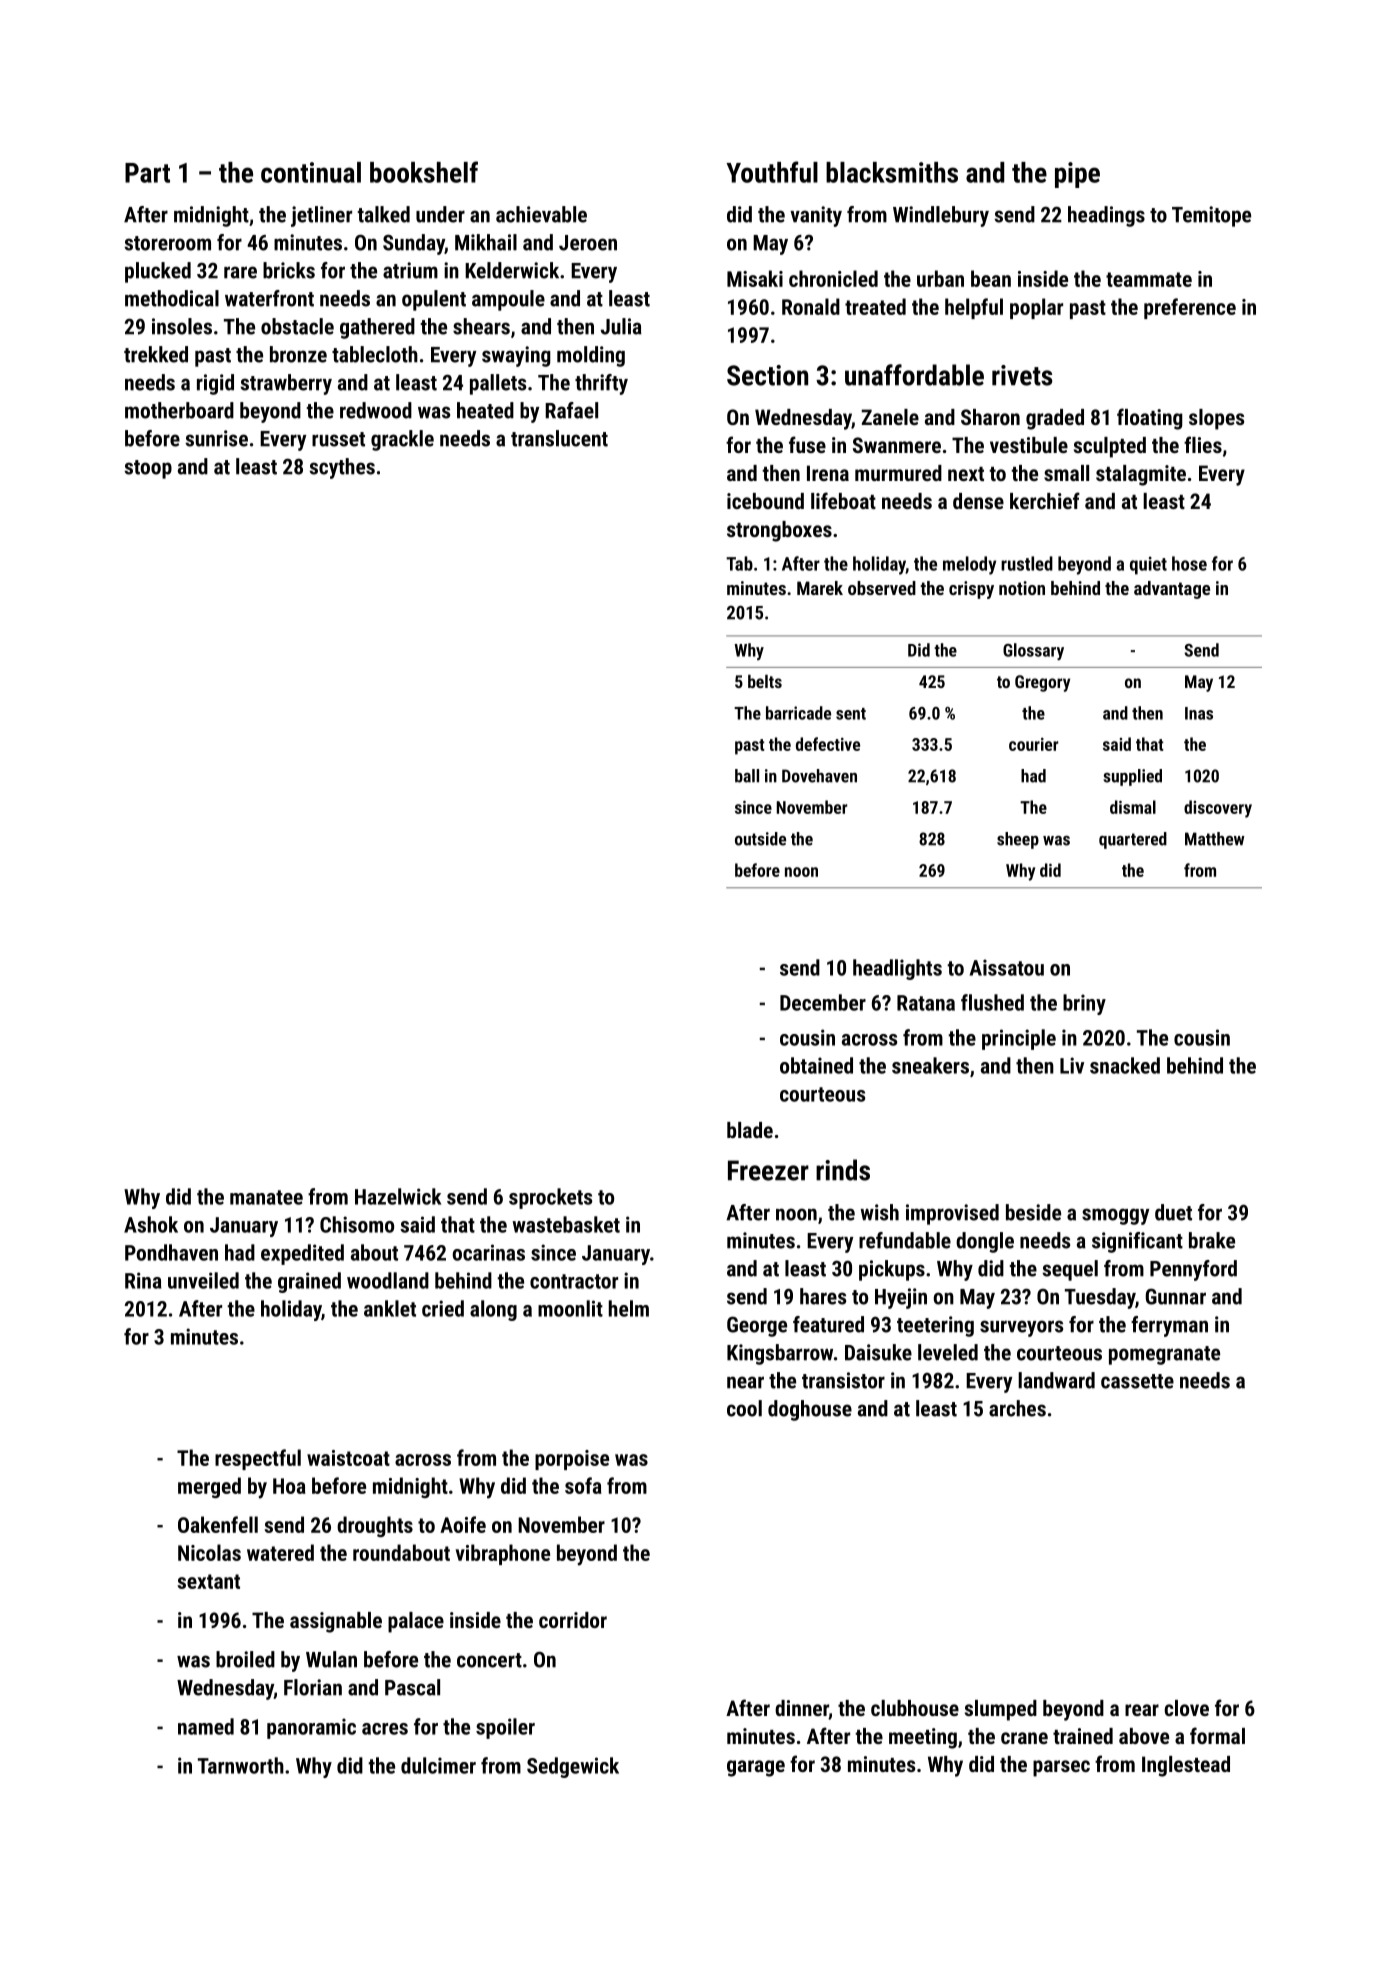  What do you see at coordinates (1141, 475) in the page?
I see `stalagmite` at bounding box center [1141, 475].
